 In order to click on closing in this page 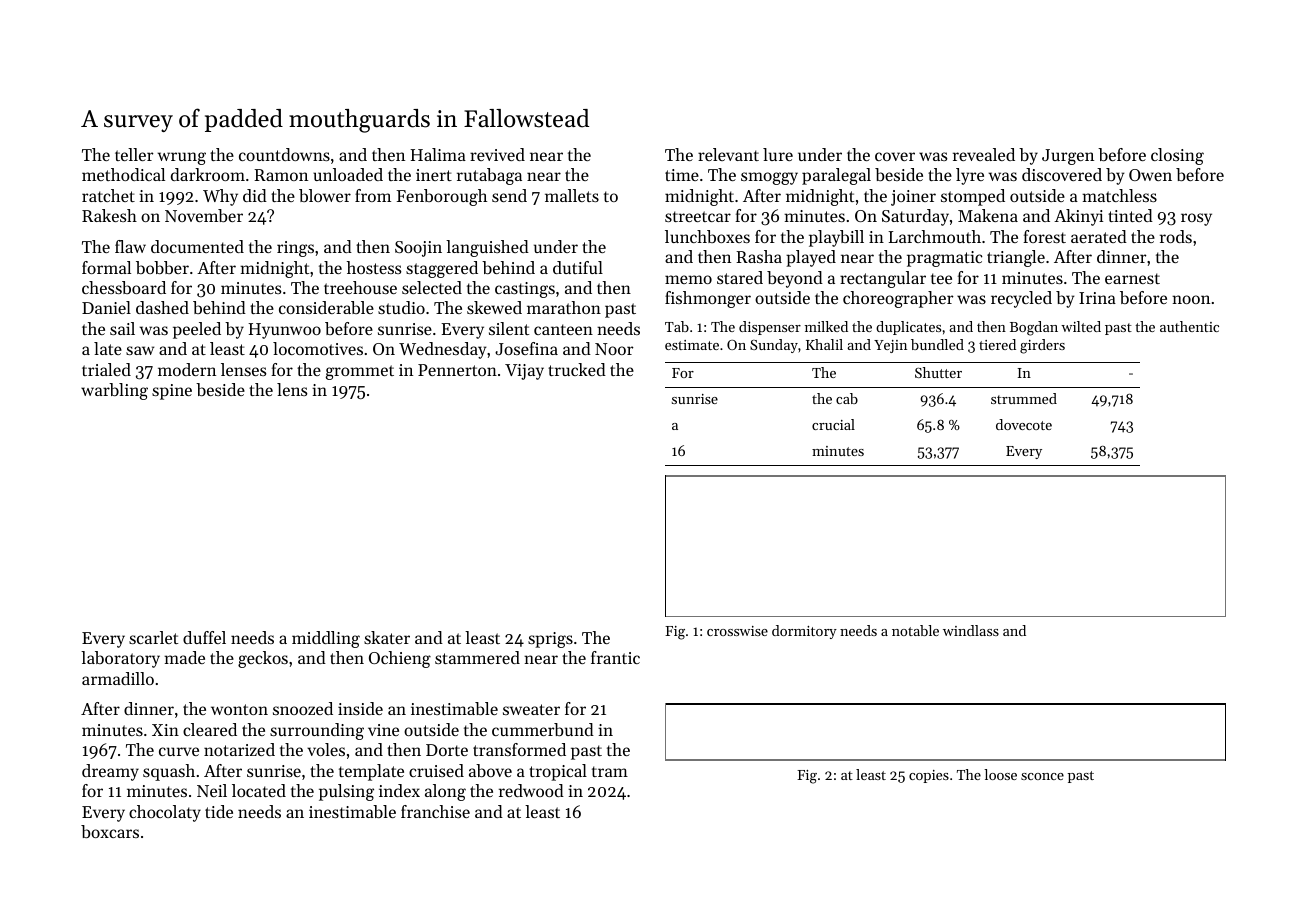, I will do `click(1177, 156)`.
